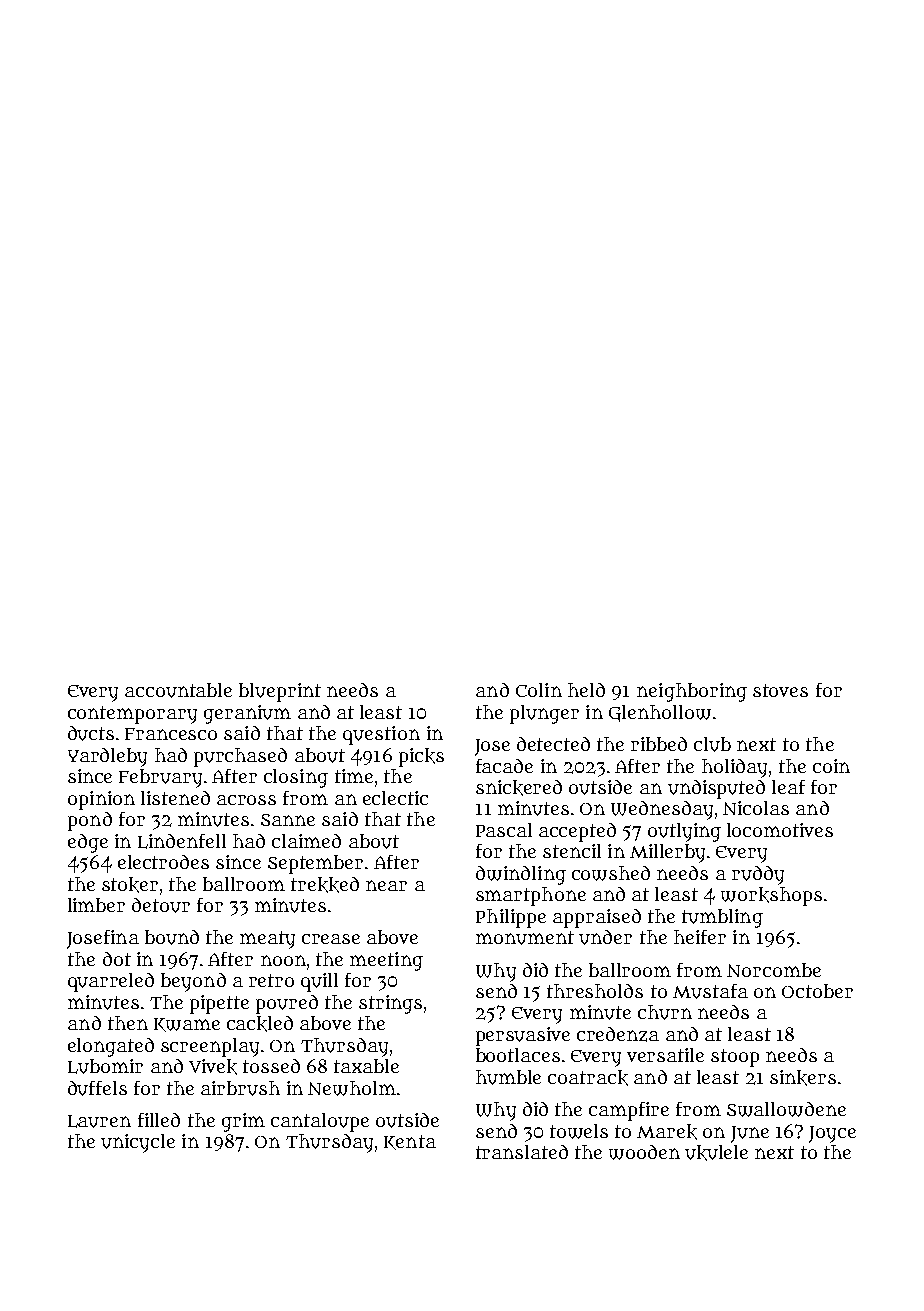 The width and height of the screenshot is (924, 1311). What do you see at coordinates (539, 690) in the screenshot?
I see `Colin` at bounding box center [539, 690].
